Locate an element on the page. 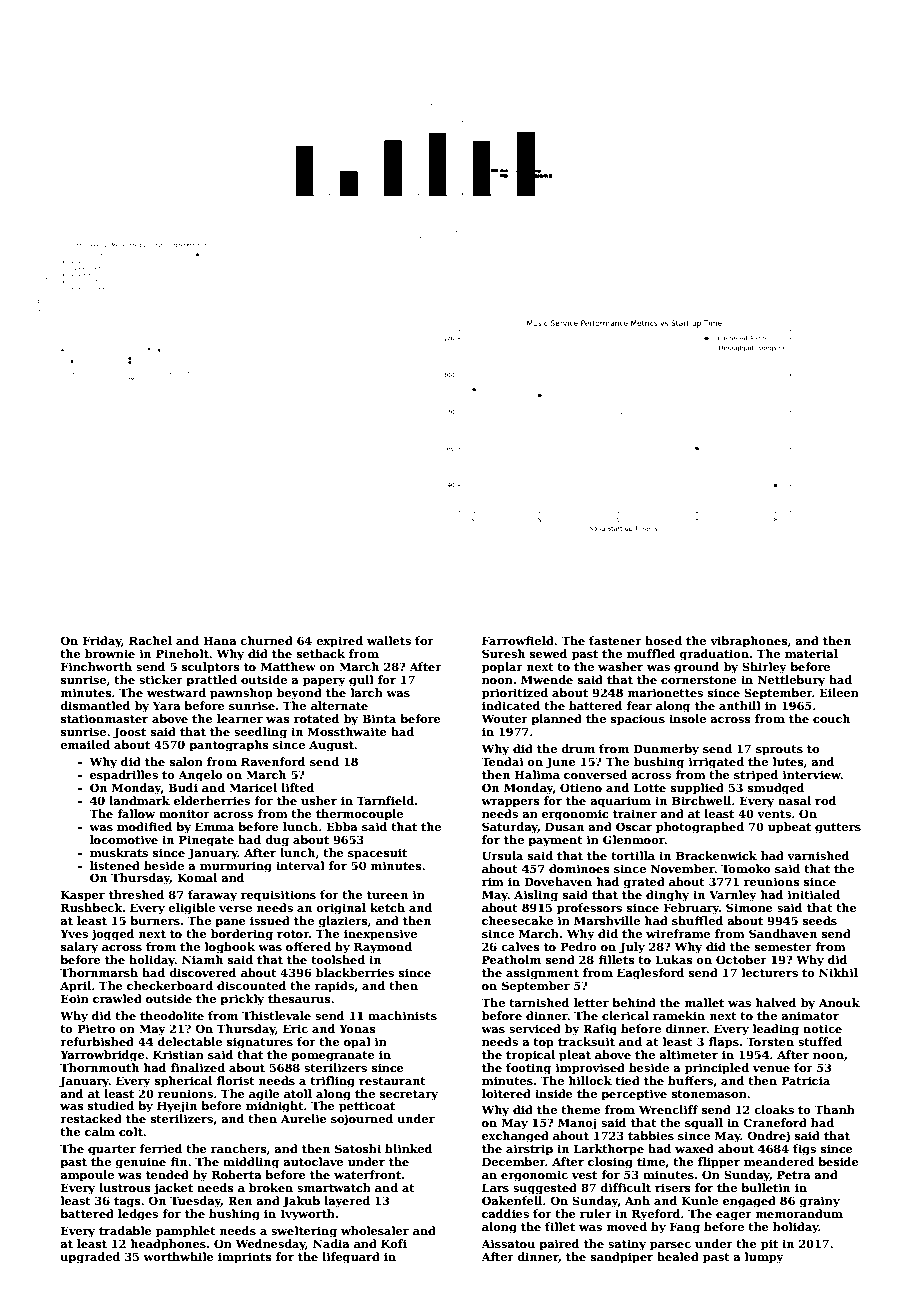 This page has height=1308, width=924. genuine is located at coordinates (140, 1163).
